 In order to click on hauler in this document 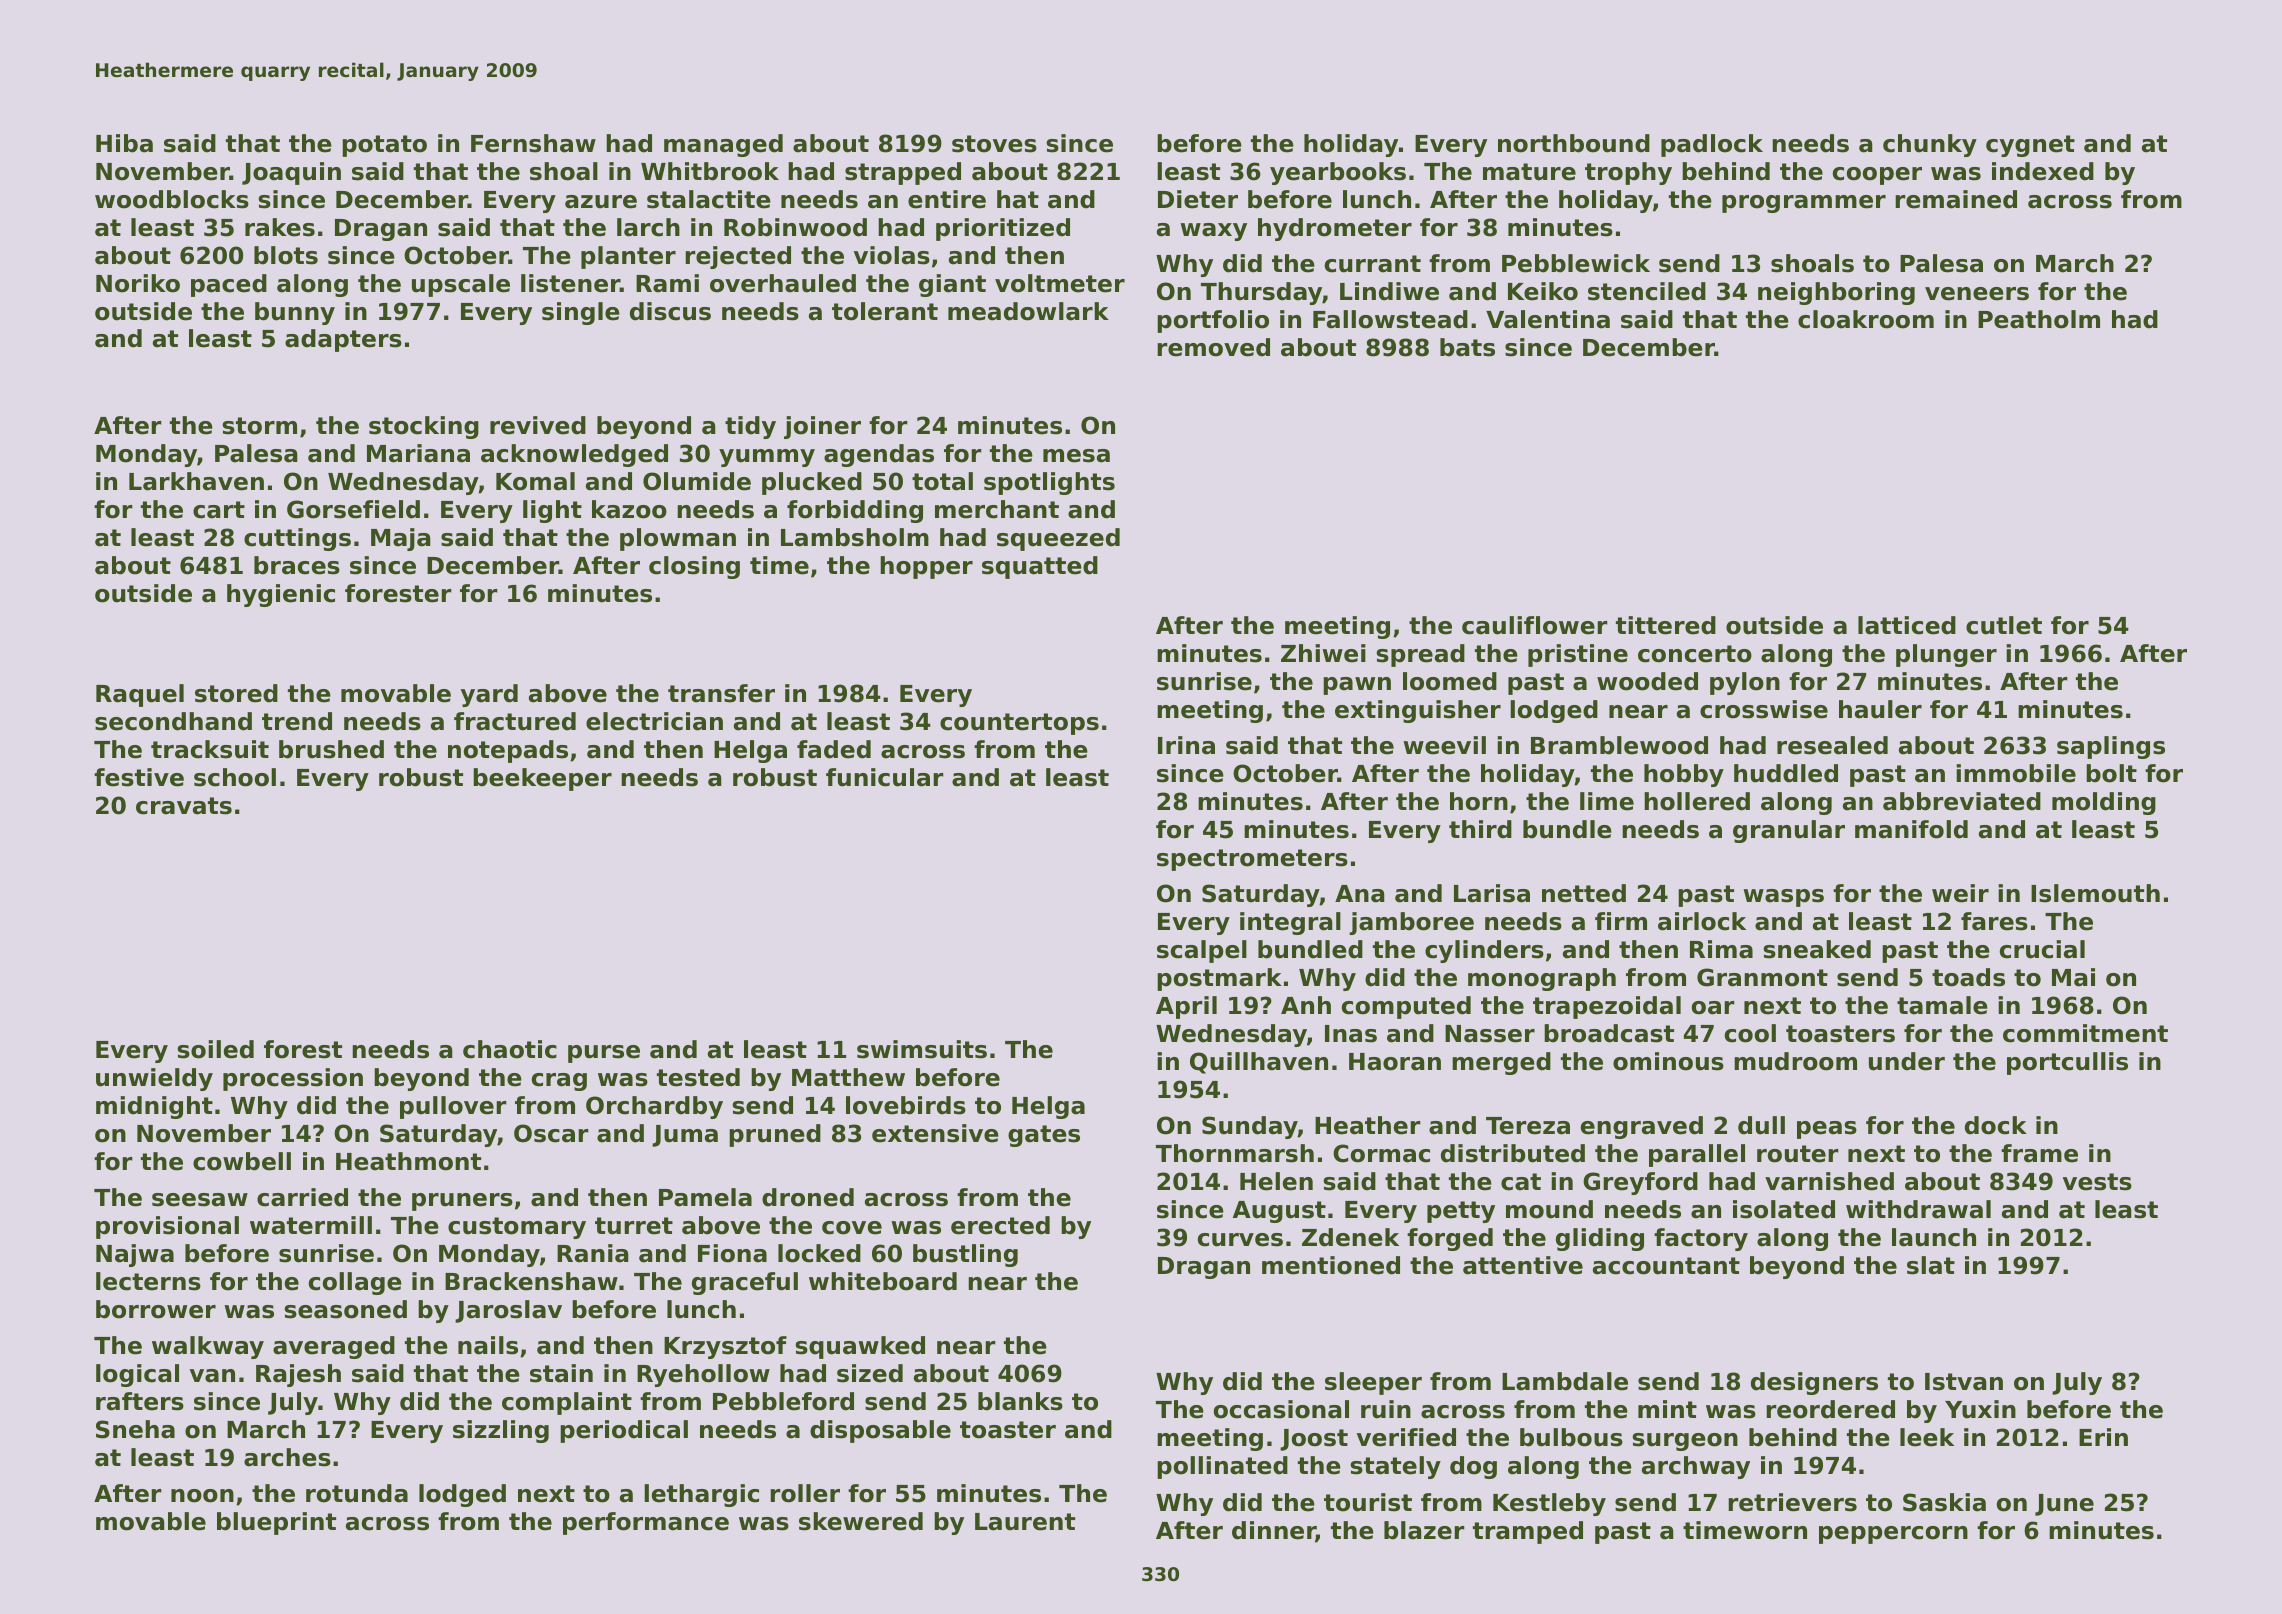, I will do `click(1880, 709)`.
